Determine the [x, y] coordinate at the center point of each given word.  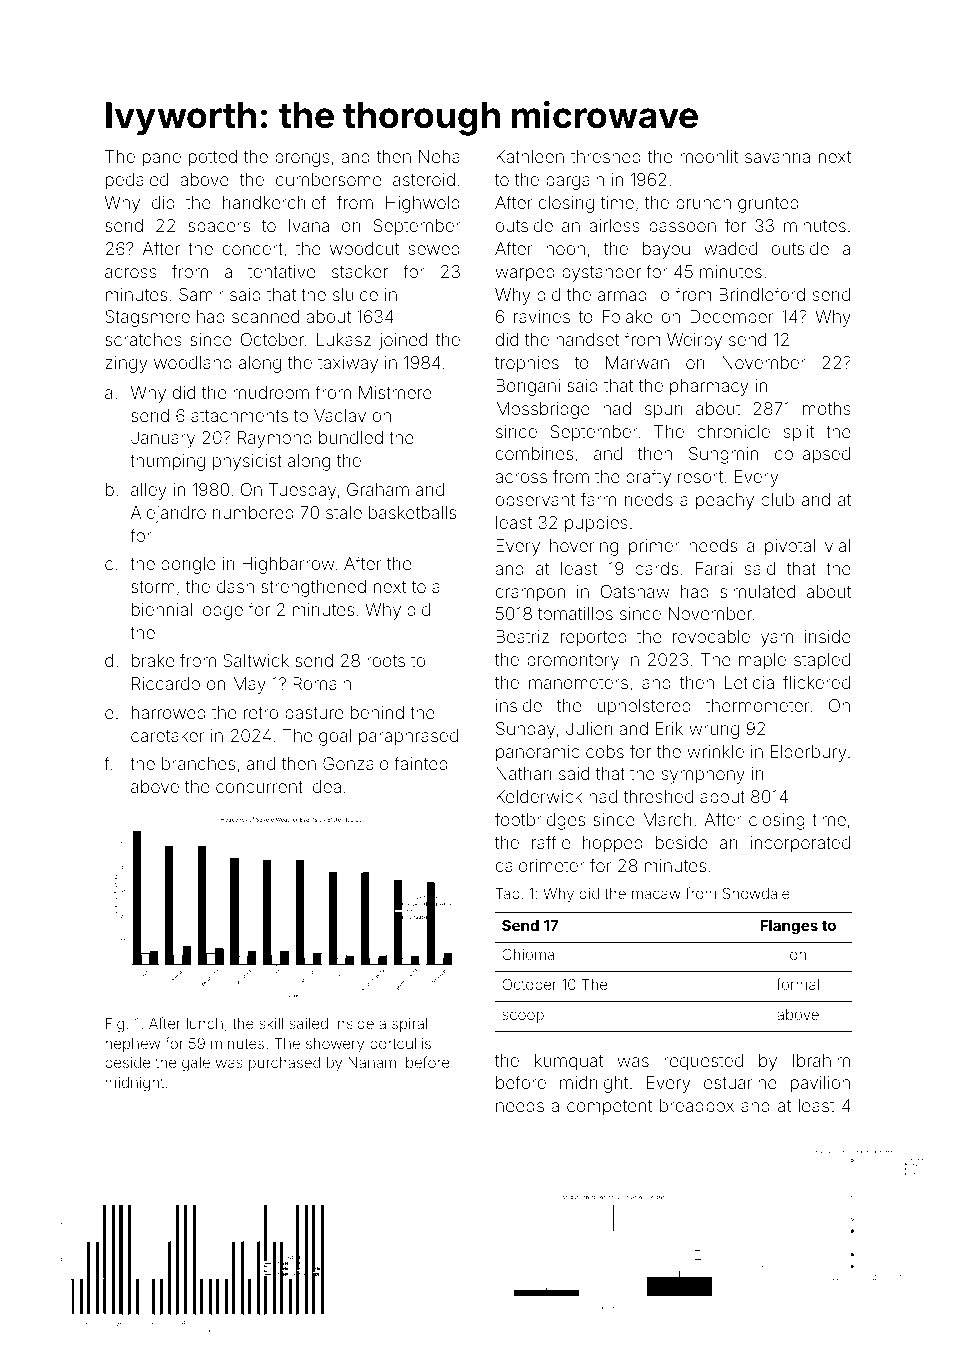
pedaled [137, 181]
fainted [421, 763]
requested [703, 1062]
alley [149, 491]
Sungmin [723, 455]
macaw [656, 894]
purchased [284, 1064]
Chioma [528, 954]
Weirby [694, 341]
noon [565, 250]
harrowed [169, 712]
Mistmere [395, 392]
